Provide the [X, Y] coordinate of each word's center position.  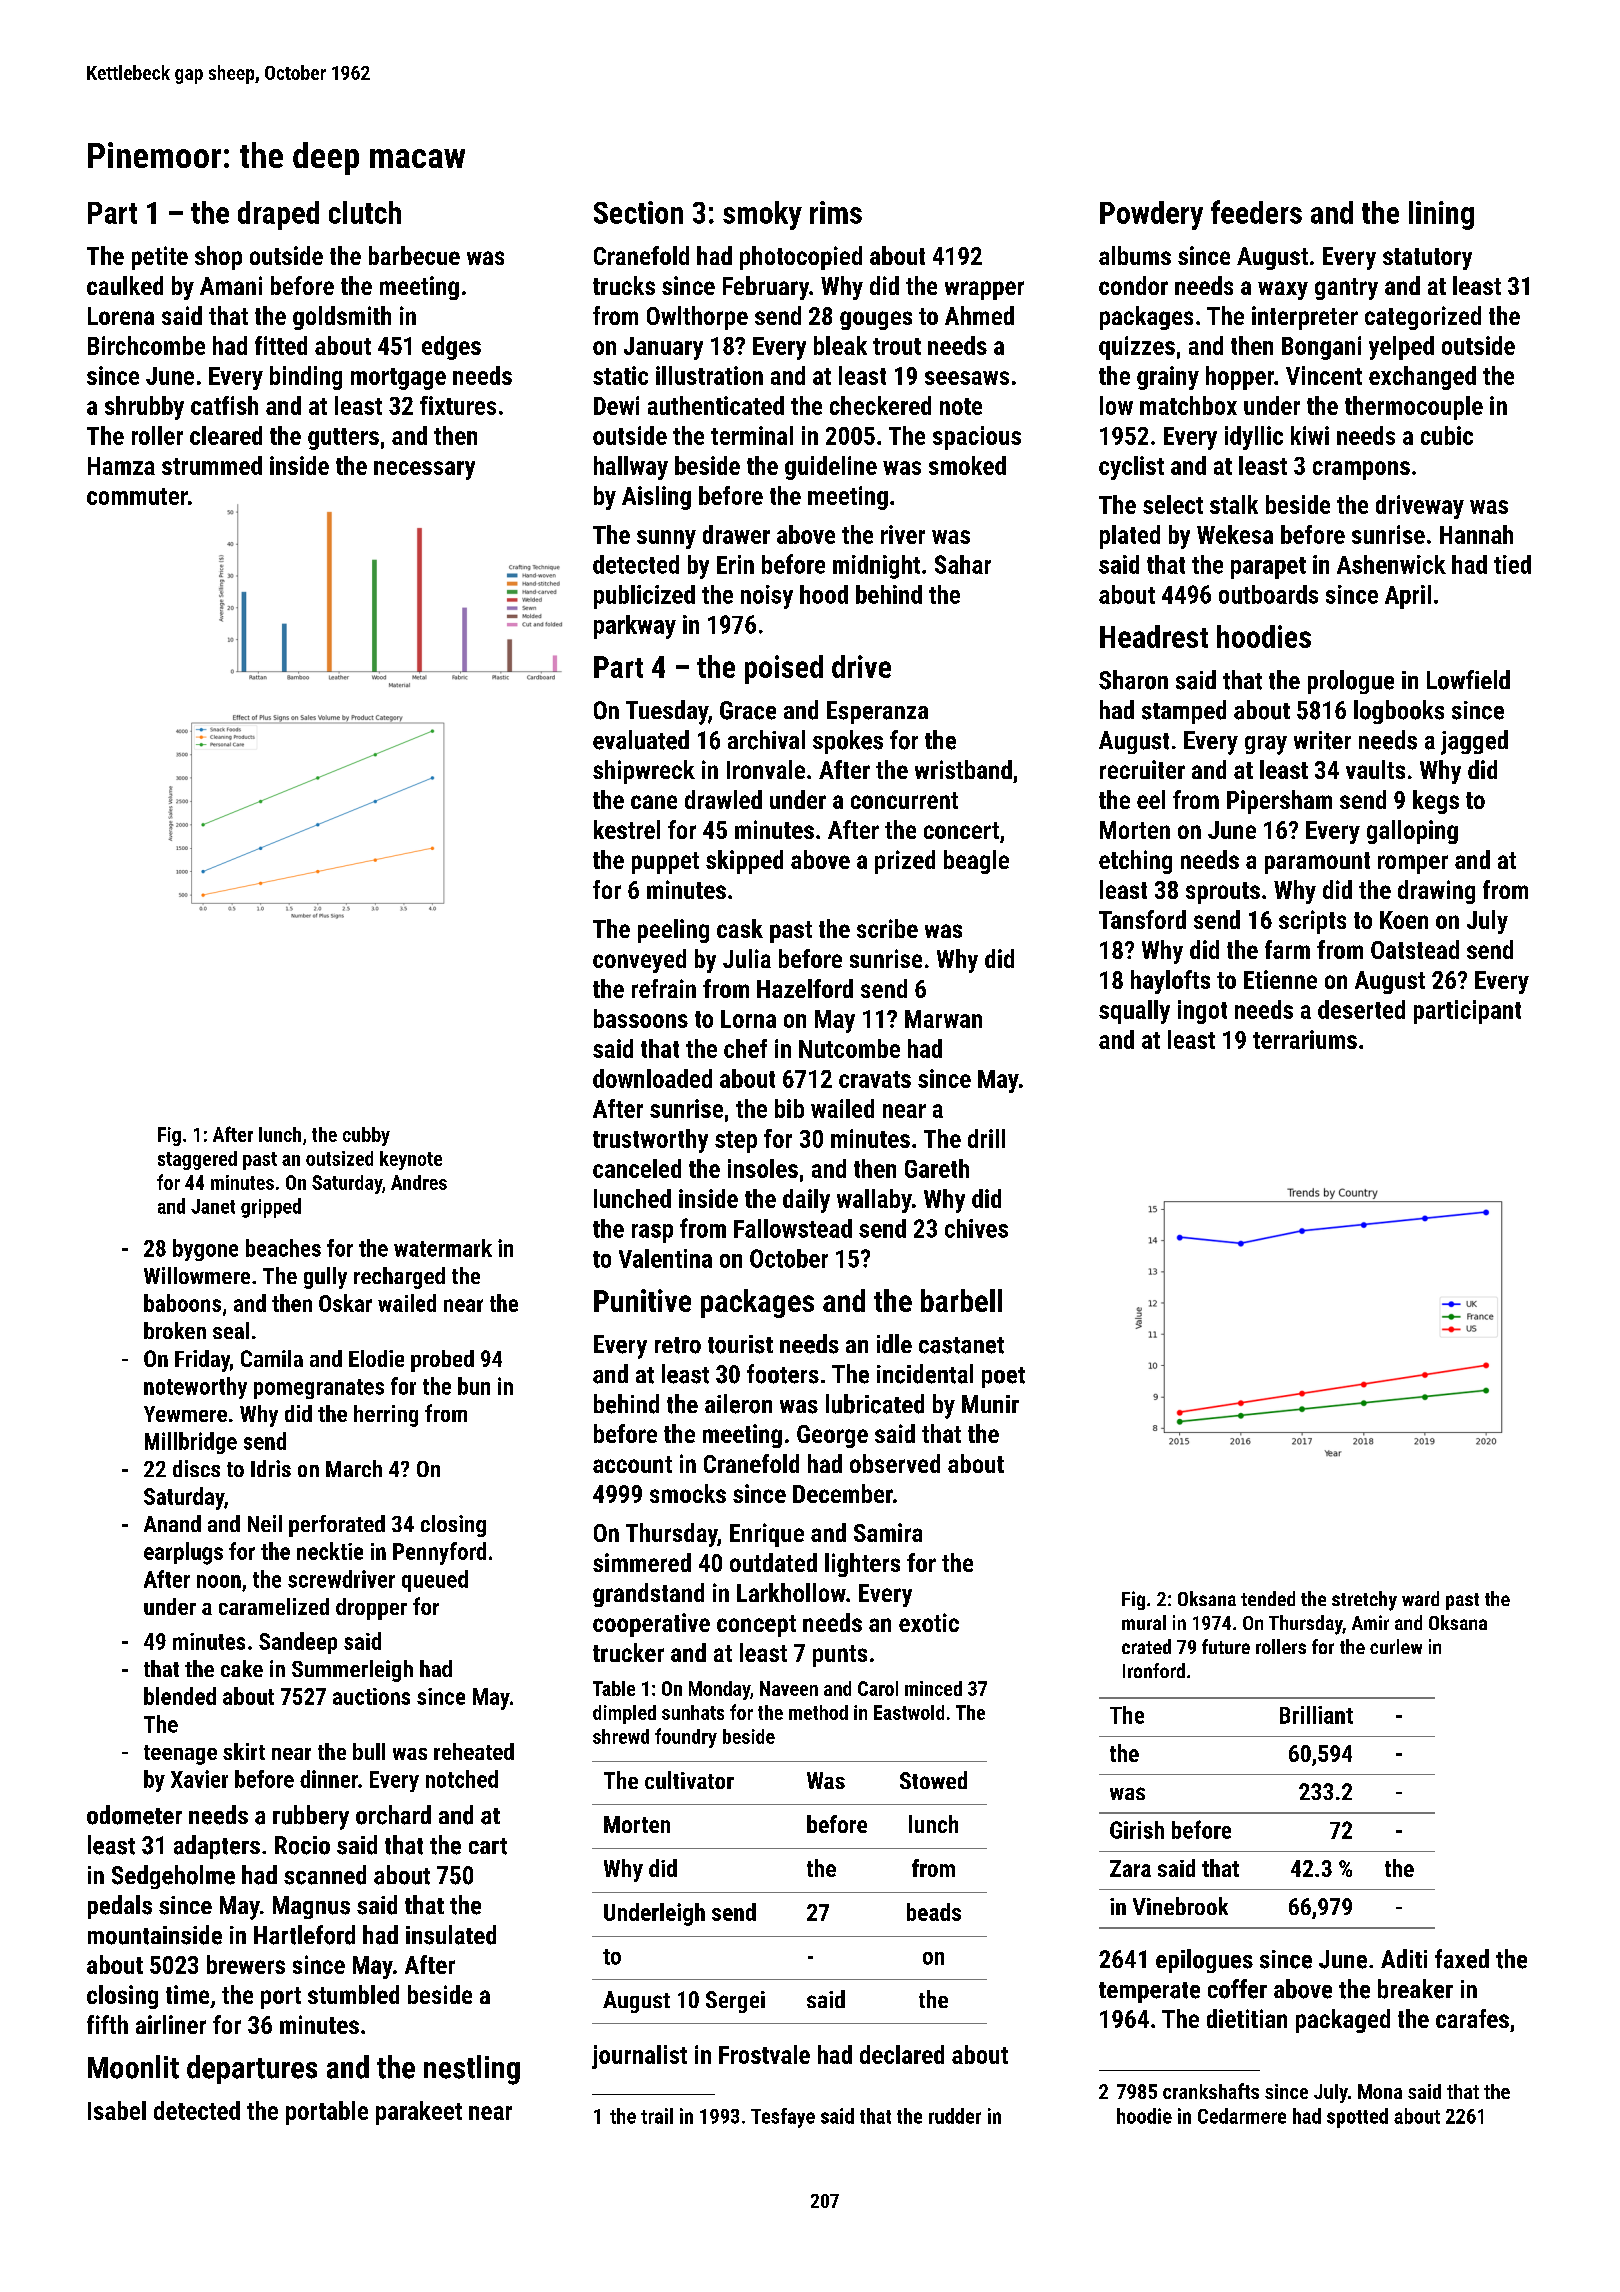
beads [934, 1912]
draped [278, 215]
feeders [1256, 212]
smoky [762, 215]
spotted [1357, 2118]
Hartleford [304, 1935]
